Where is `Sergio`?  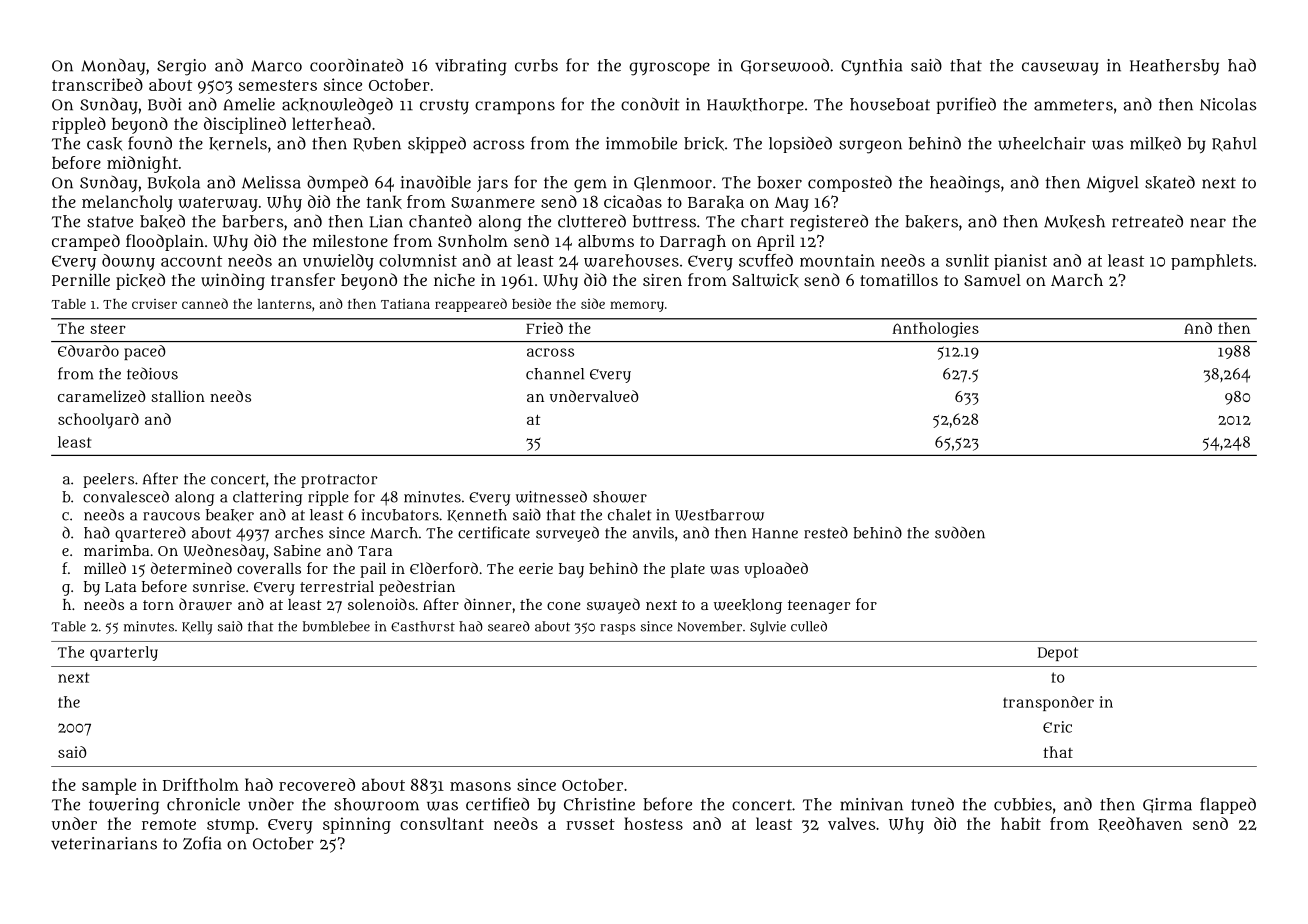
Sergio is located at coordinates (181, 67).
